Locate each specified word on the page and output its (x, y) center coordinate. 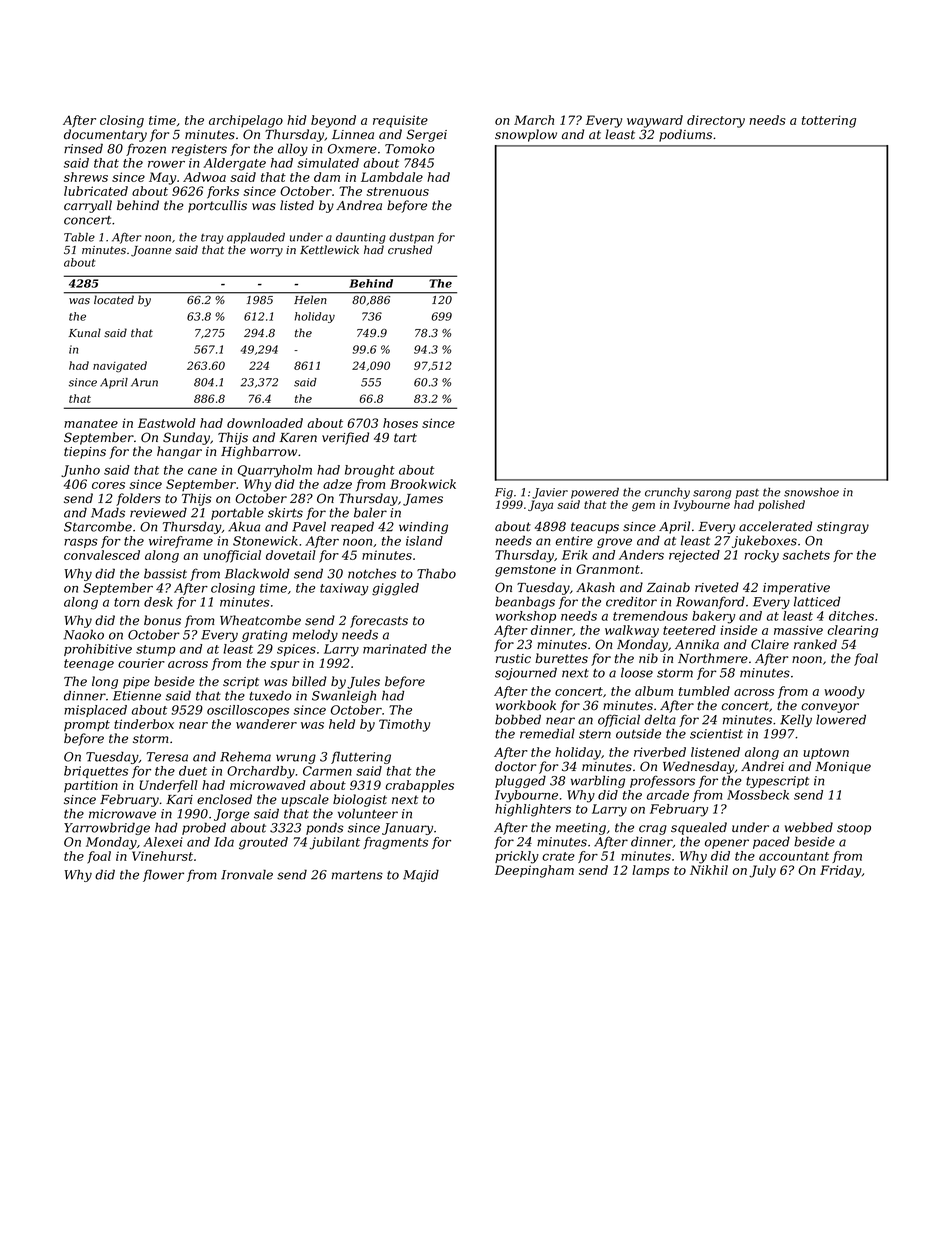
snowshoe (811, 492)
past (747, 494)
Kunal (85, 332)
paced (771, 842)
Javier (550, 493)
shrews (86, 177)
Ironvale (247, 874)
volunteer (368, 813)
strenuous (398, 191)
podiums (685, 135)
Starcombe (98, 526)
